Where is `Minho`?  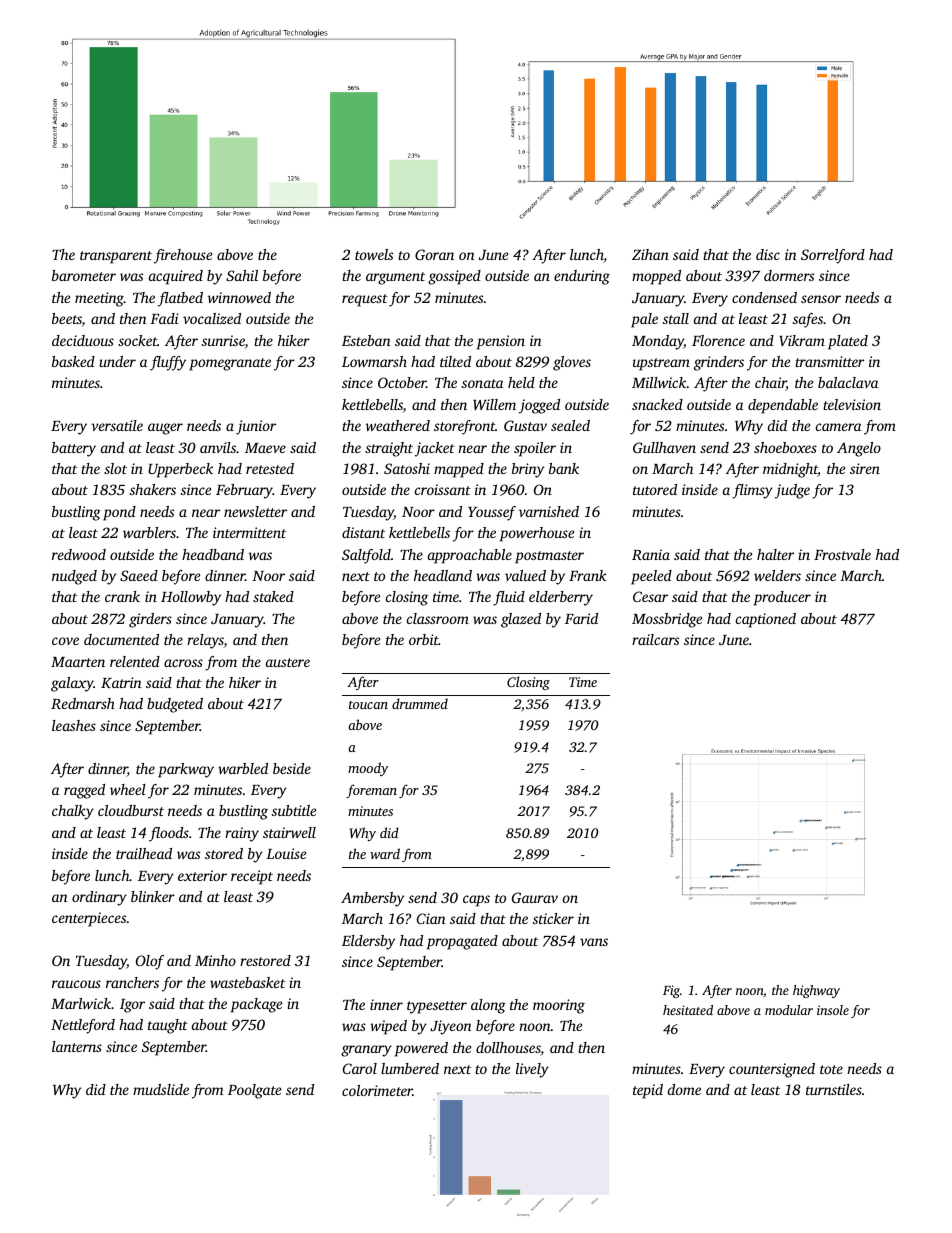
Minho is located at coordinates (215, 960).
